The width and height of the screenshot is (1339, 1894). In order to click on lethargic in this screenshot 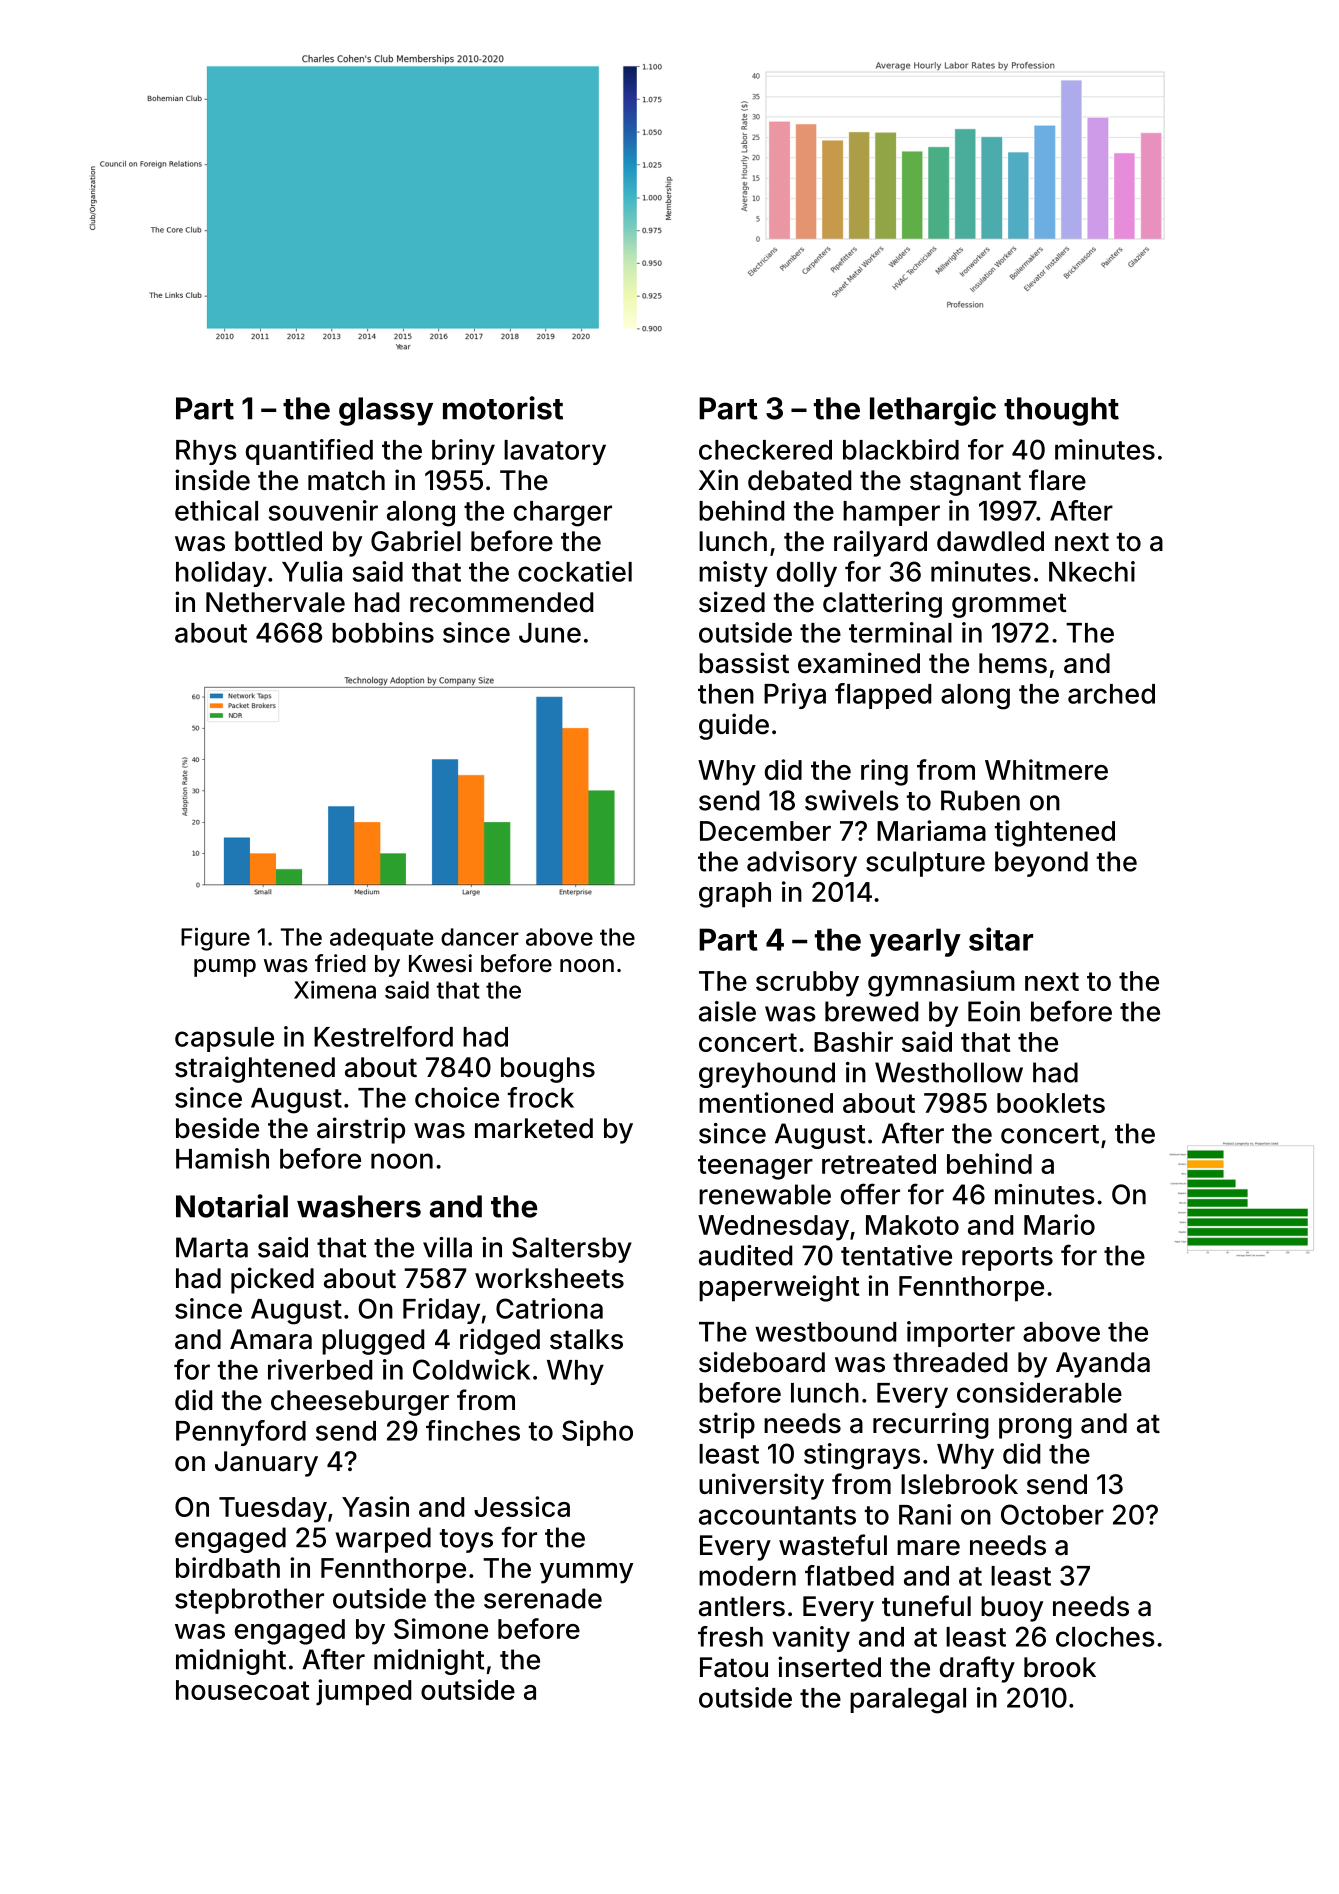, I will do `click(933, 411)`.
